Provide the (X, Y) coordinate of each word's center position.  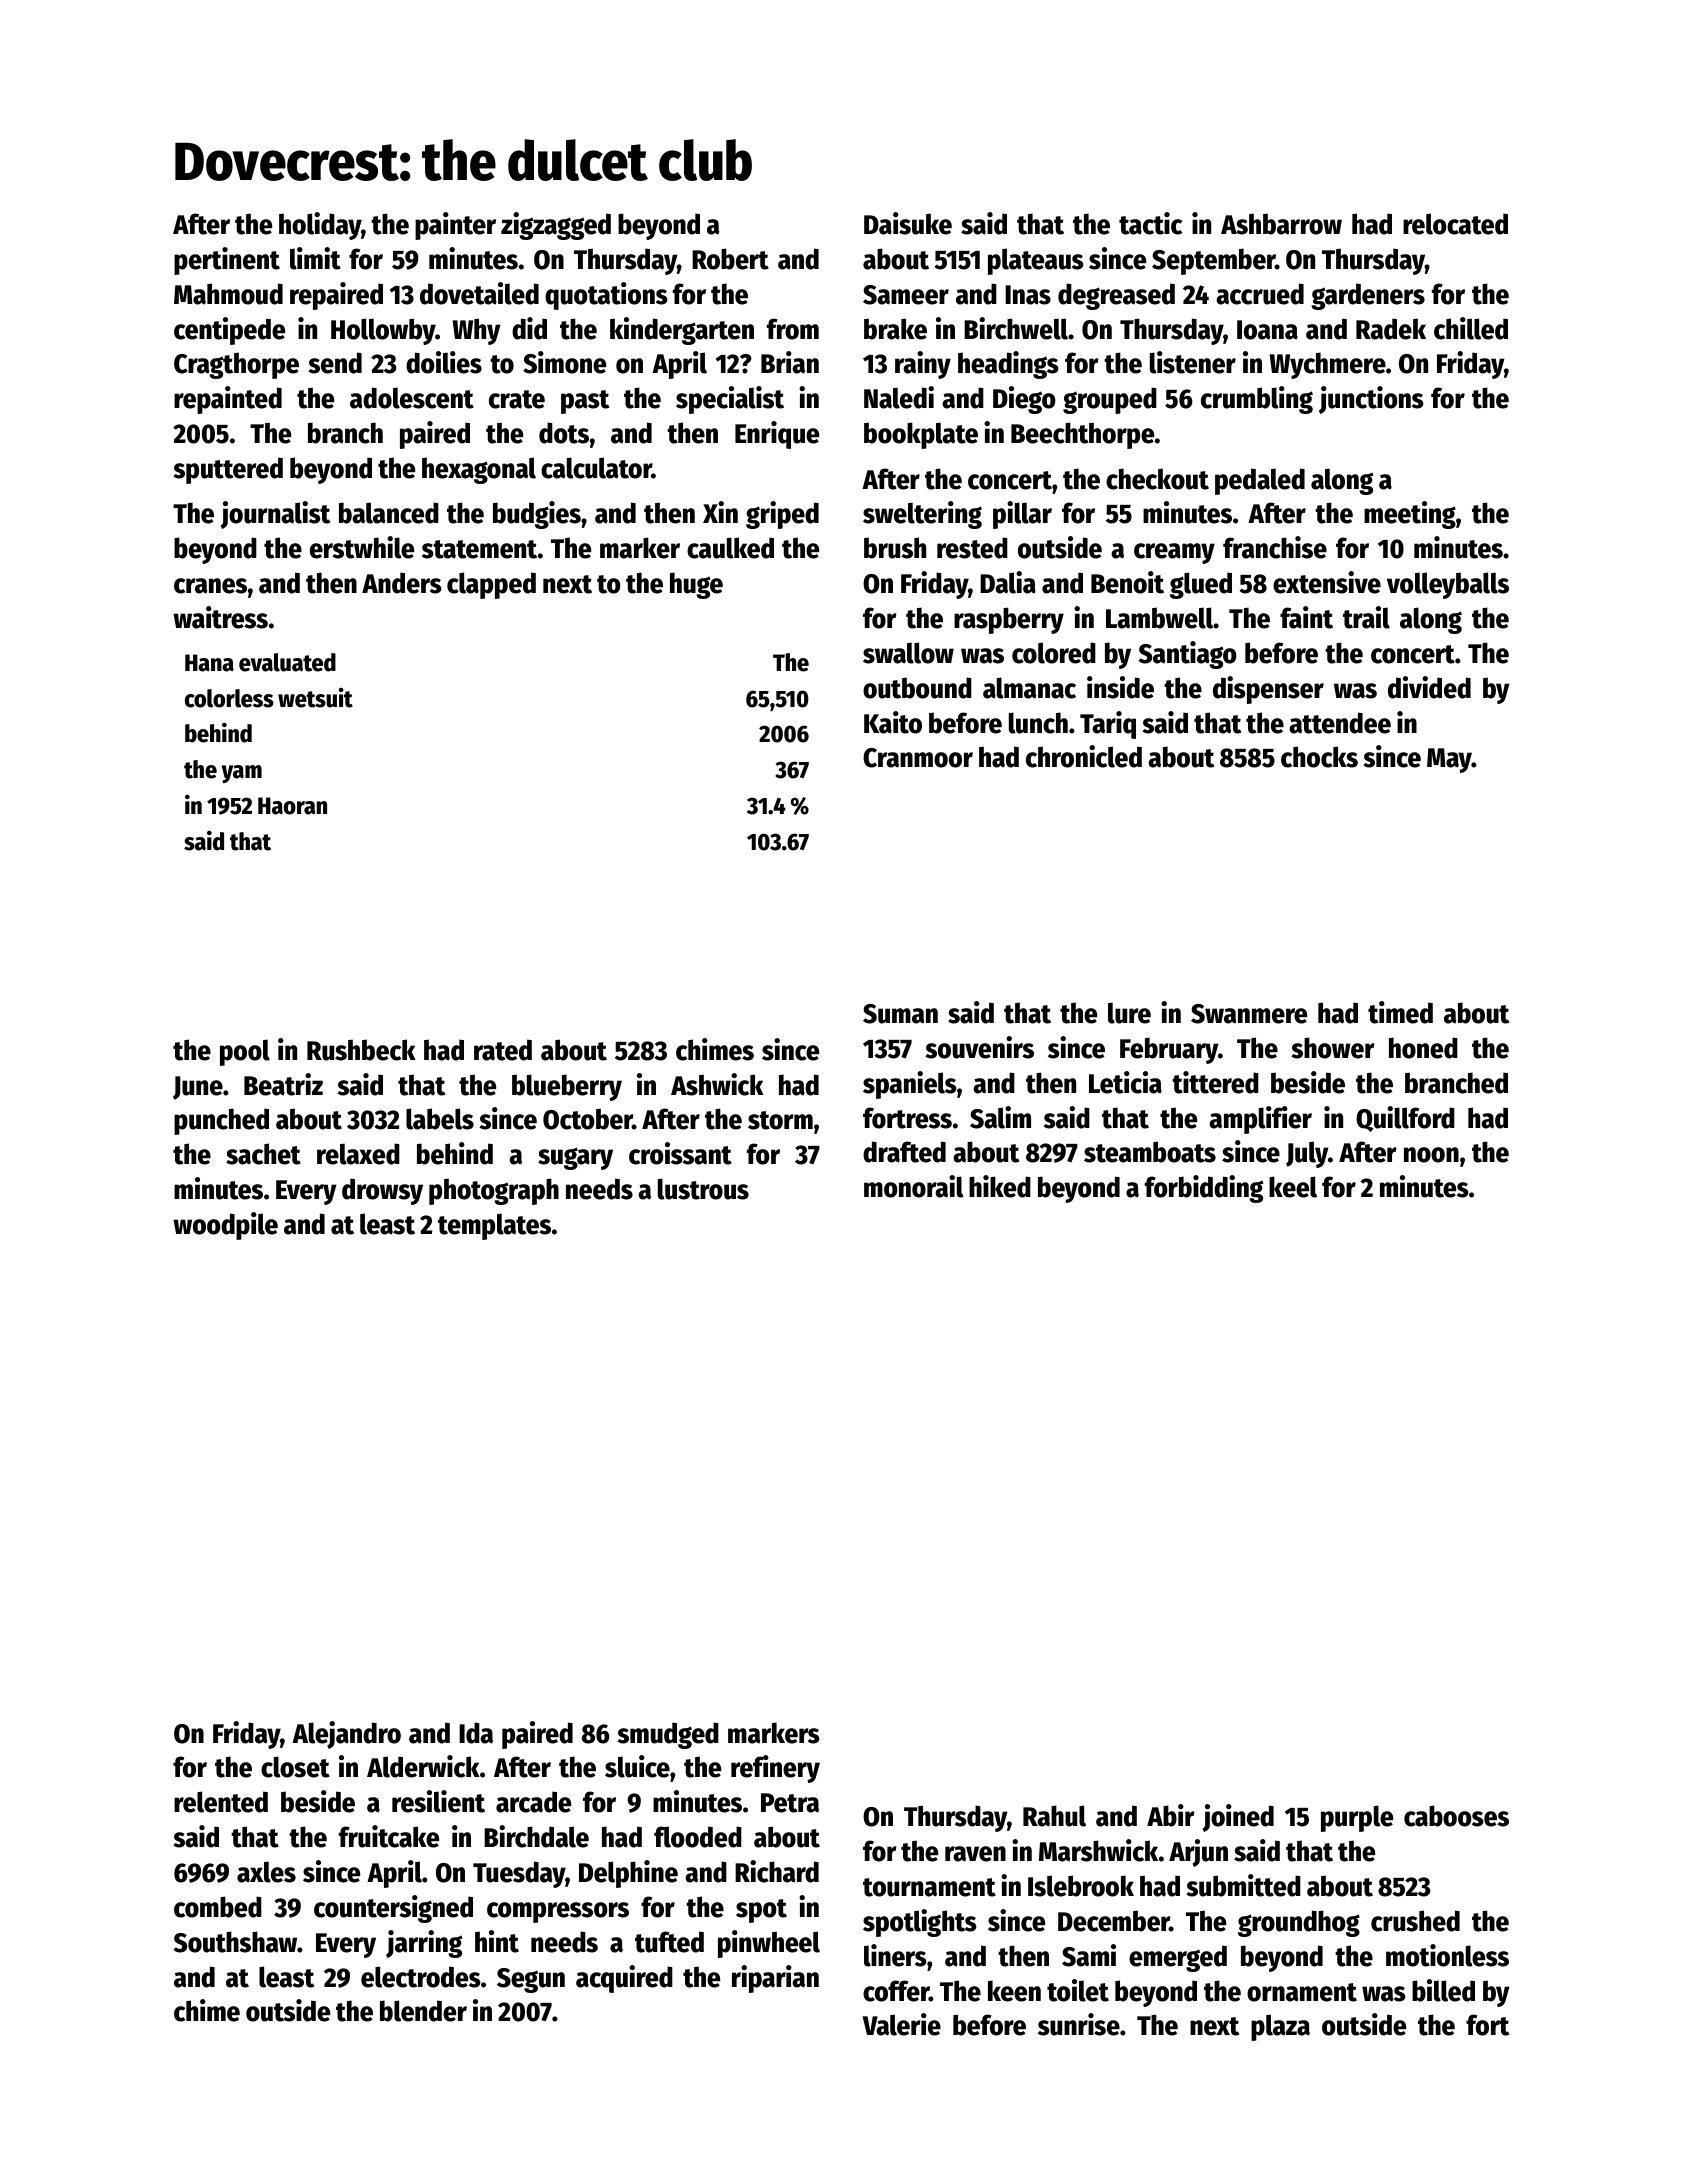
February (1169, 1050)
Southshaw (235, 1942)
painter (455, 226)
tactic (1150, 223)
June (198, 1088)
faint (1306, 617)
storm (780, 1120)
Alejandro (346, 1735)
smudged (668, 1735)
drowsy (382, 1191)
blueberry (567, 1087)
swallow (908, 653)
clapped (491, 585)
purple (1357, 1818)
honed (1423, 1048)
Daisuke (908, 223)
